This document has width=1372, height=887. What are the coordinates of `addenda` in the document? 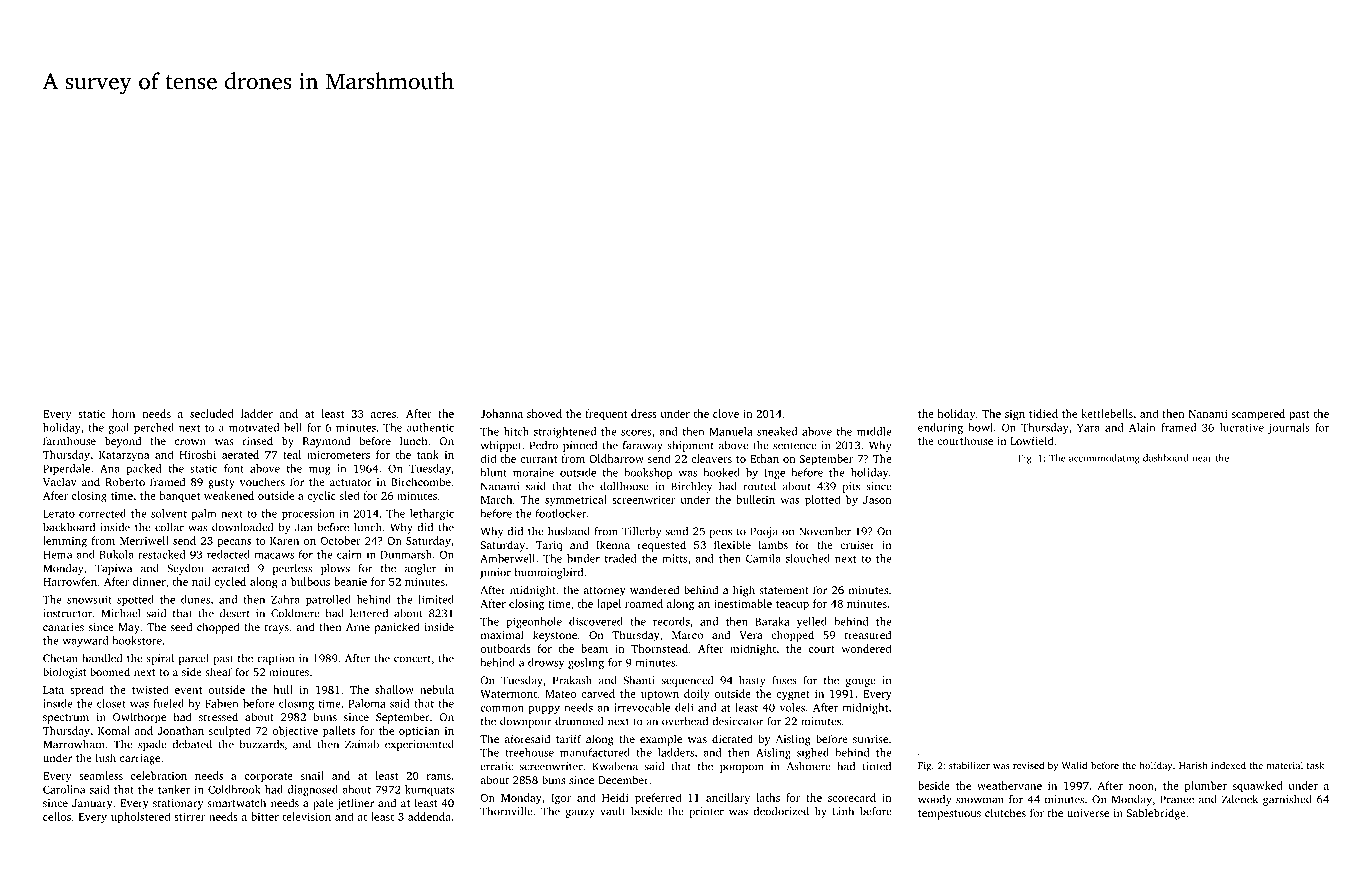 It's located at (429, 816).
